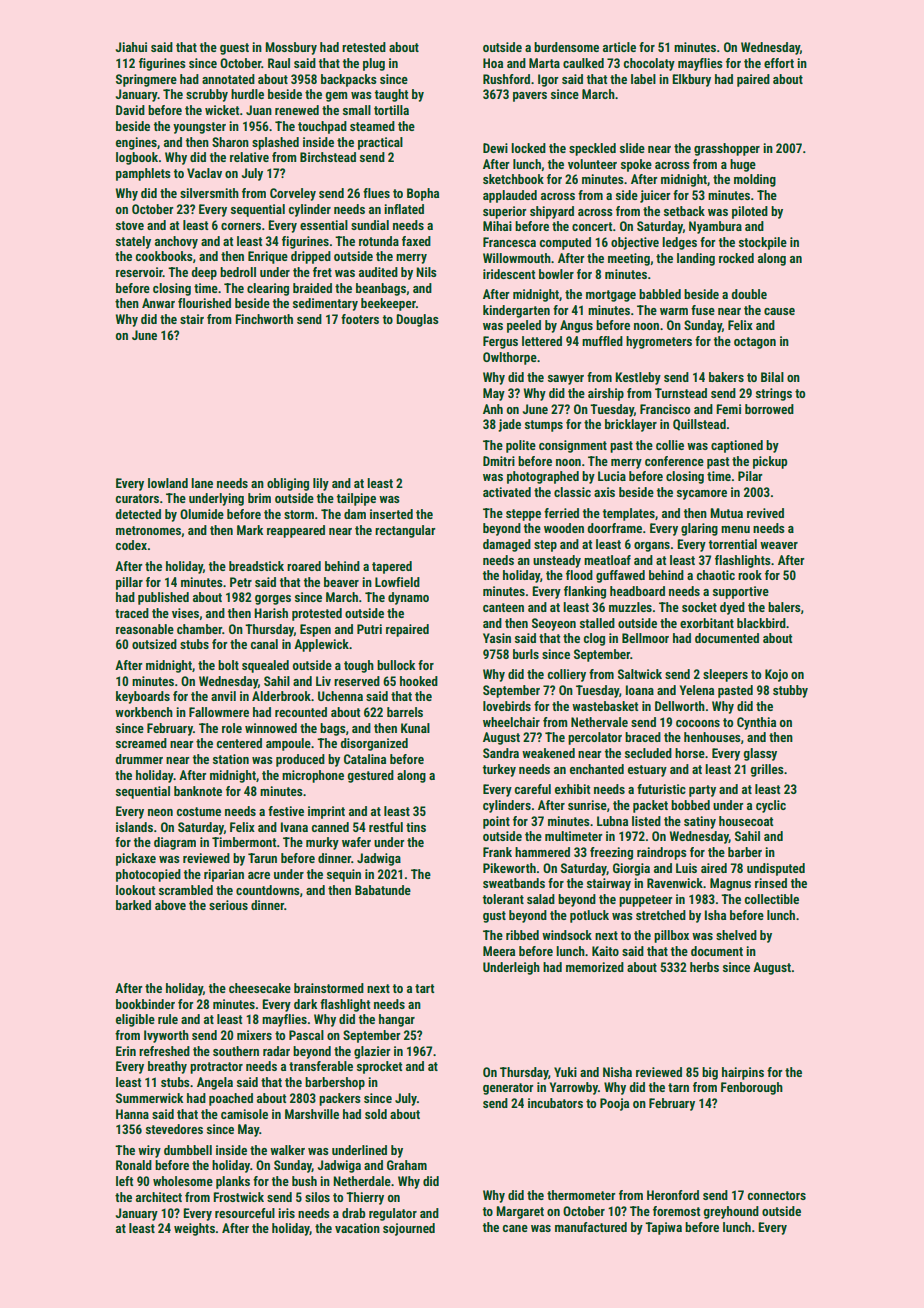 The image size is (924, 1308). What do you see at coordinates (493, 409) in the screenshot?
I see `Anh` at bounding box center [493, 409].
